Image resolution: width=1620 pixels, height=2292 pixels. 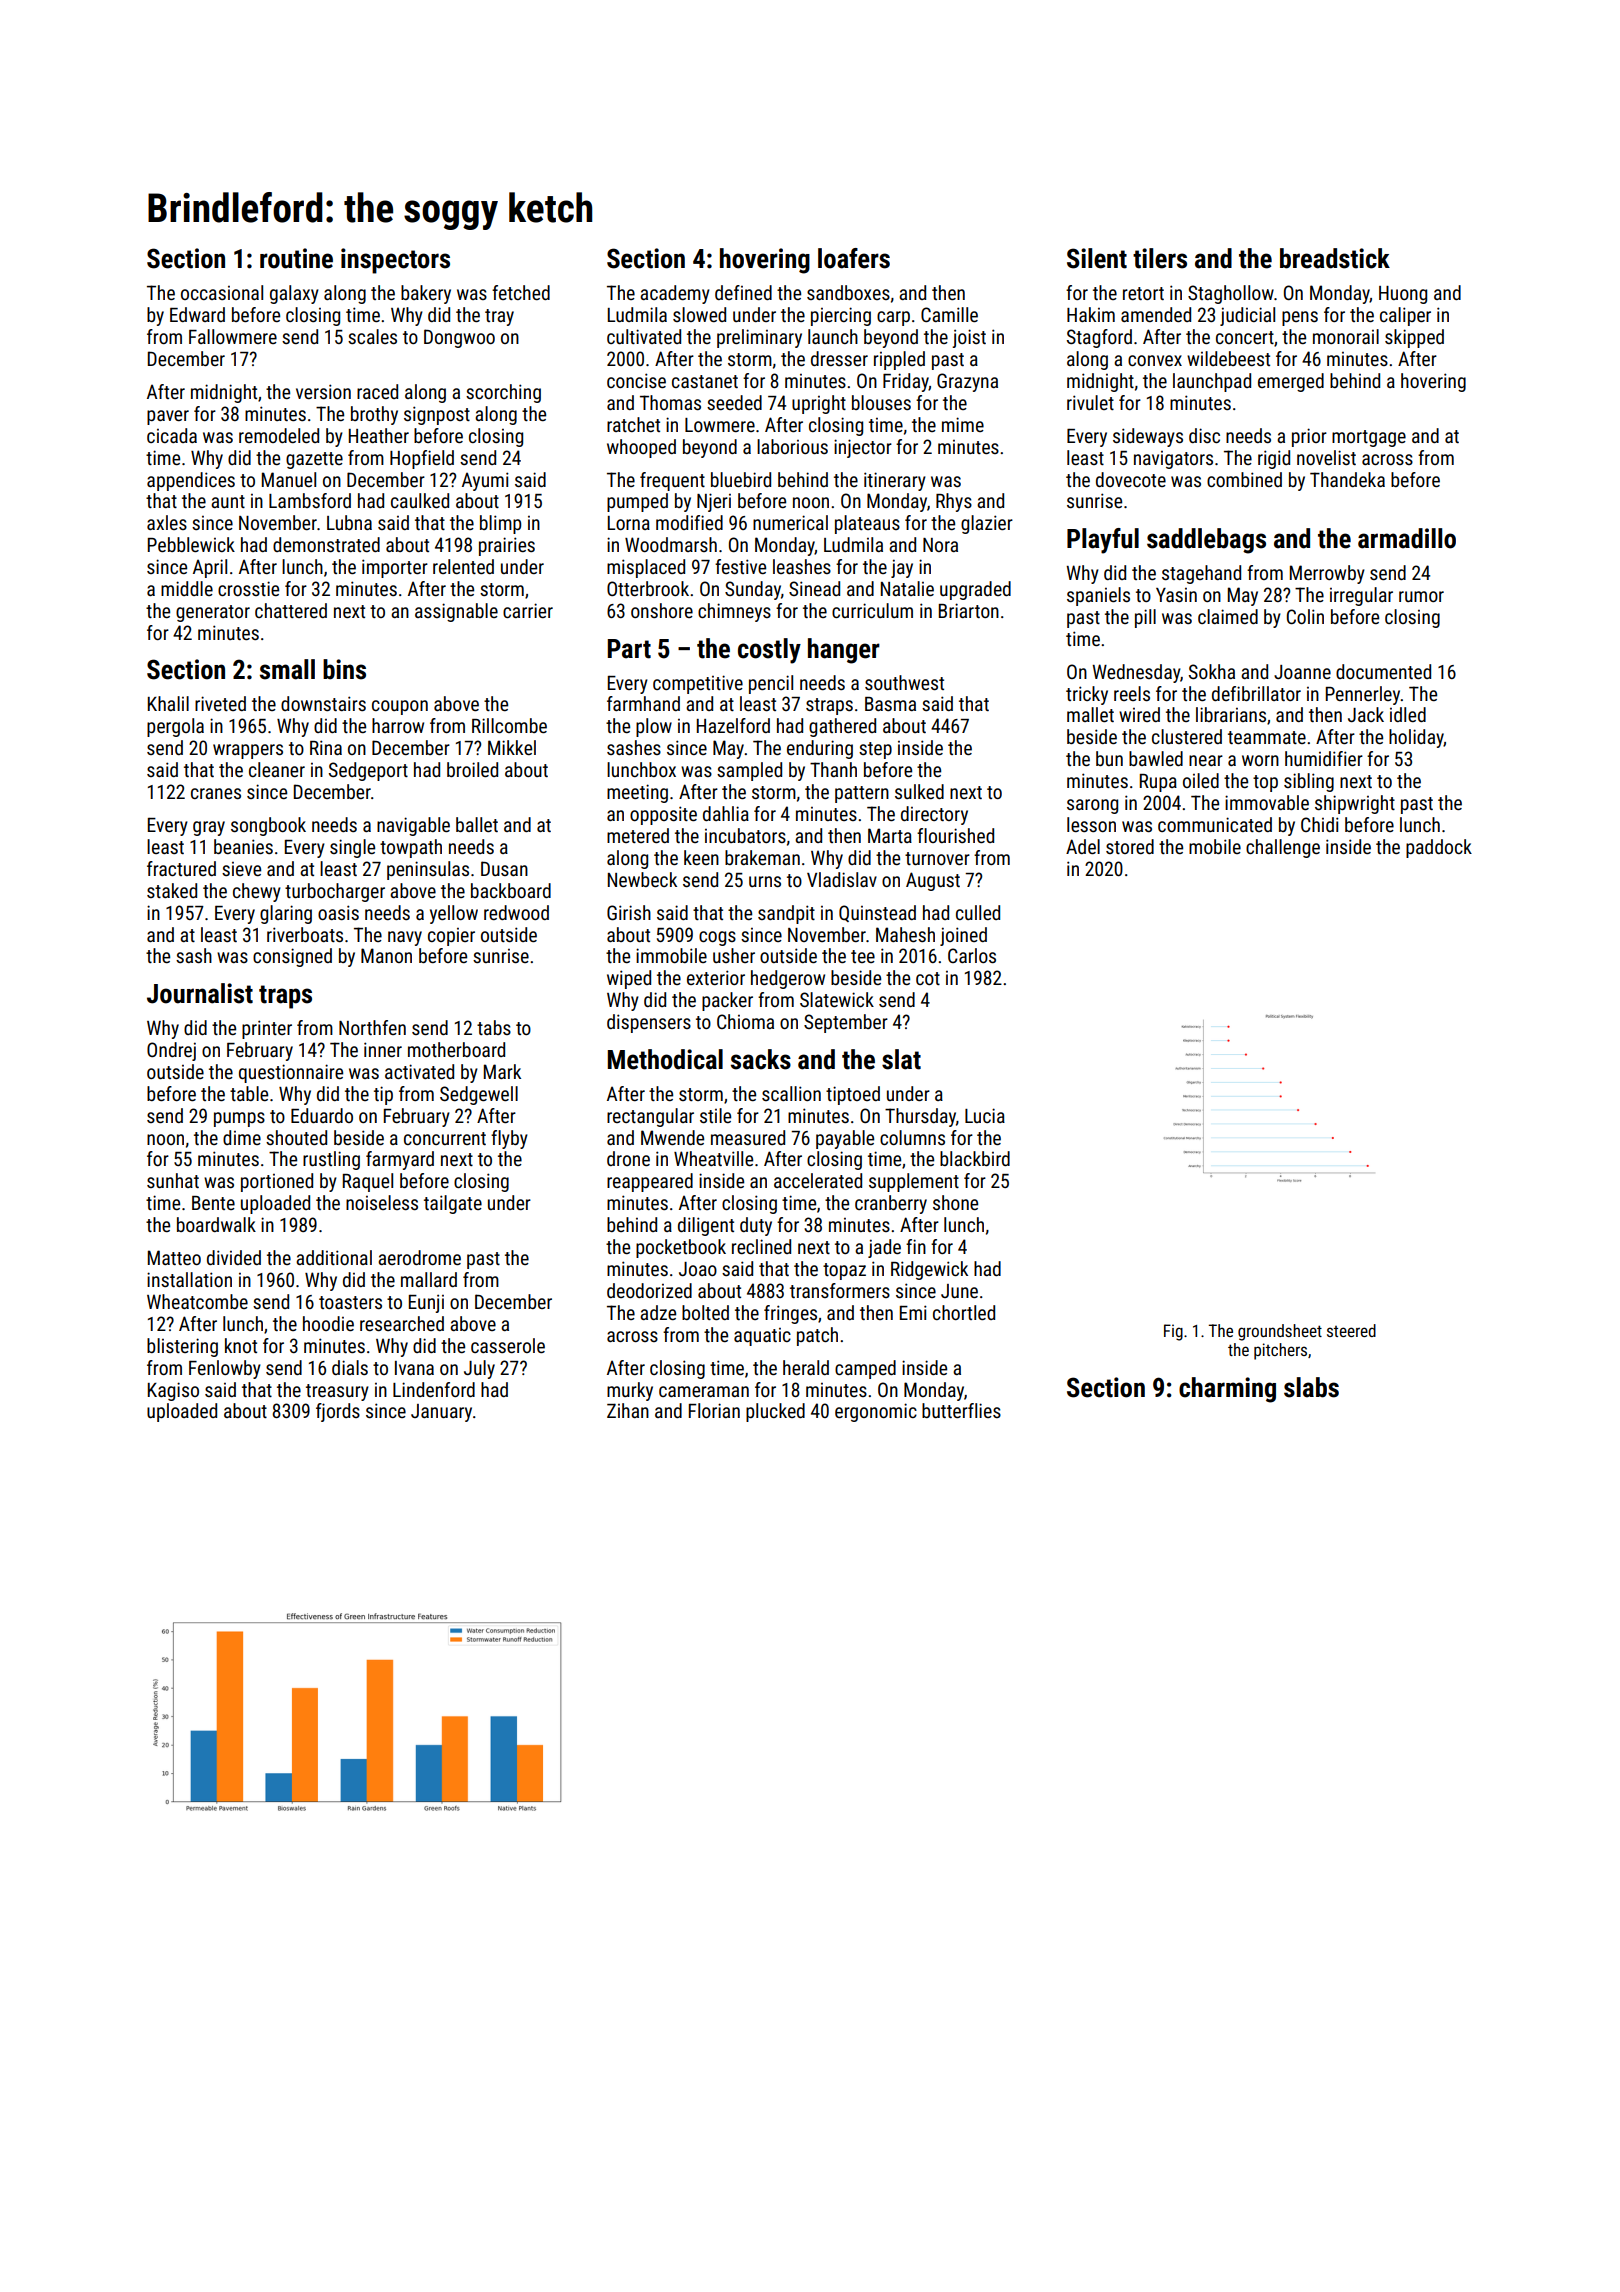 I want to click on tiptoed, so click(x=853, y=1095).
